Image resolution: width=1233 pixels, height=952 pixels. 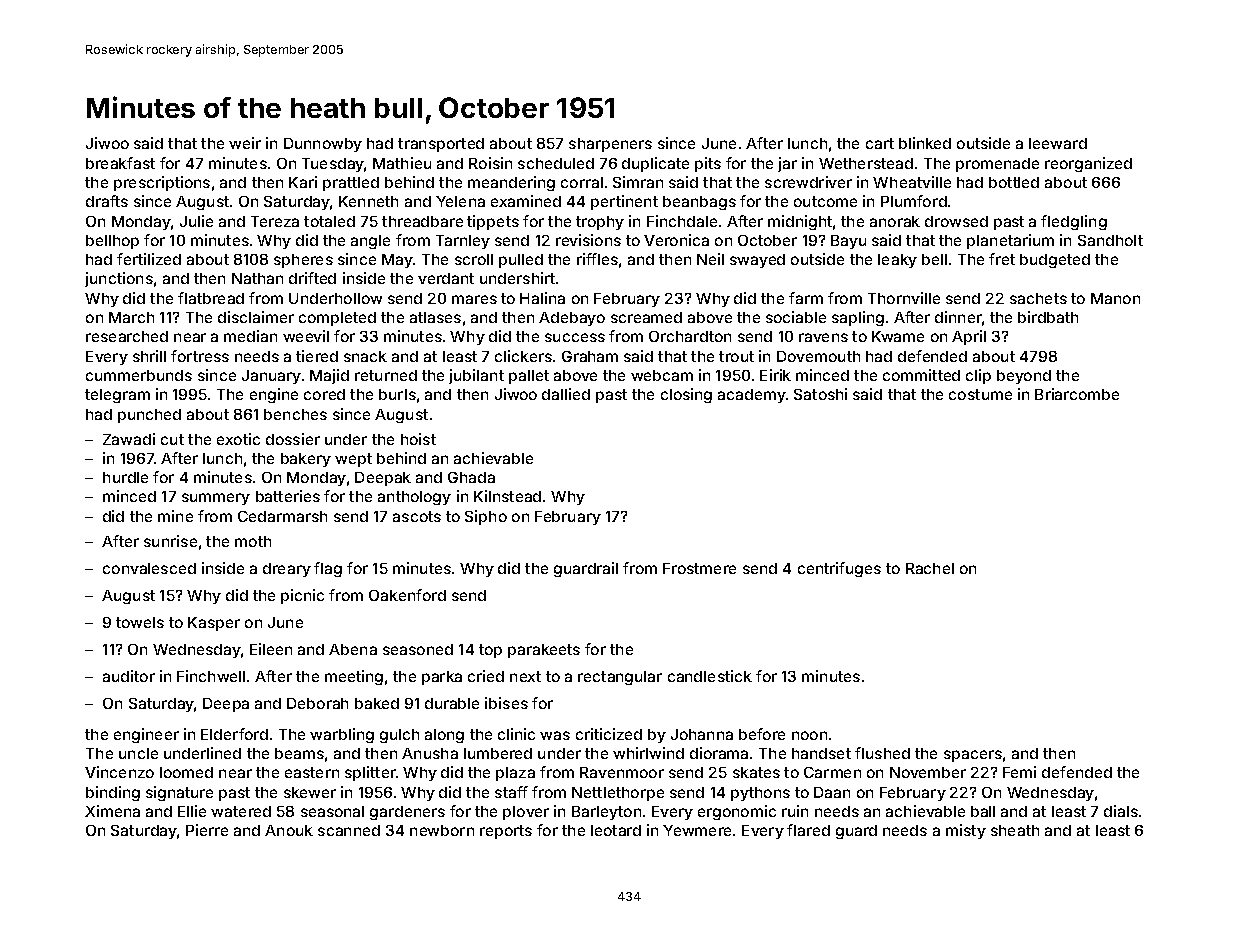 I want to click on screamed, so click(x=646, y=317).
